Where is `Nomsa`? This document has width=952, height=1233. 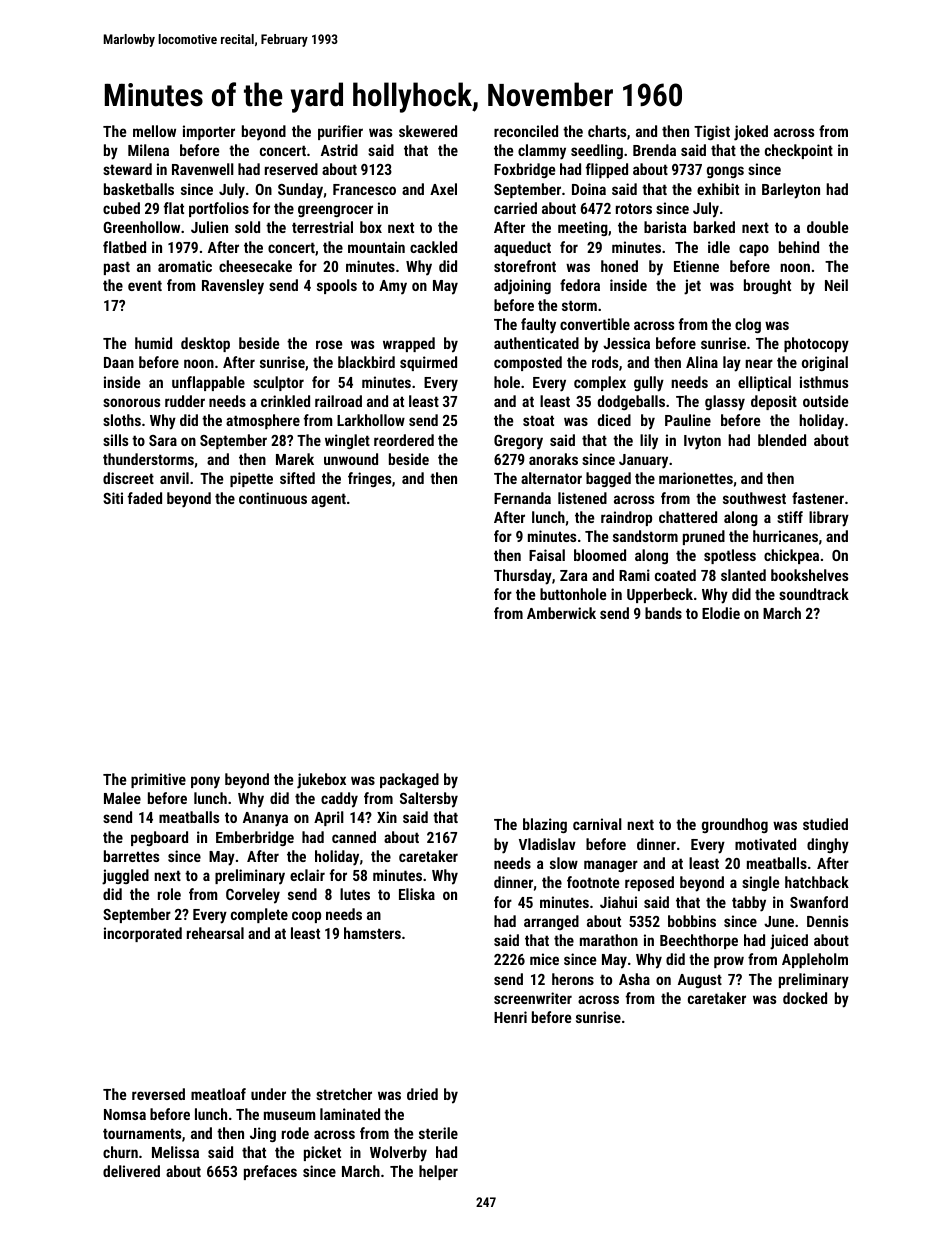 Nomsa is located at coordinates (125, 1114).
